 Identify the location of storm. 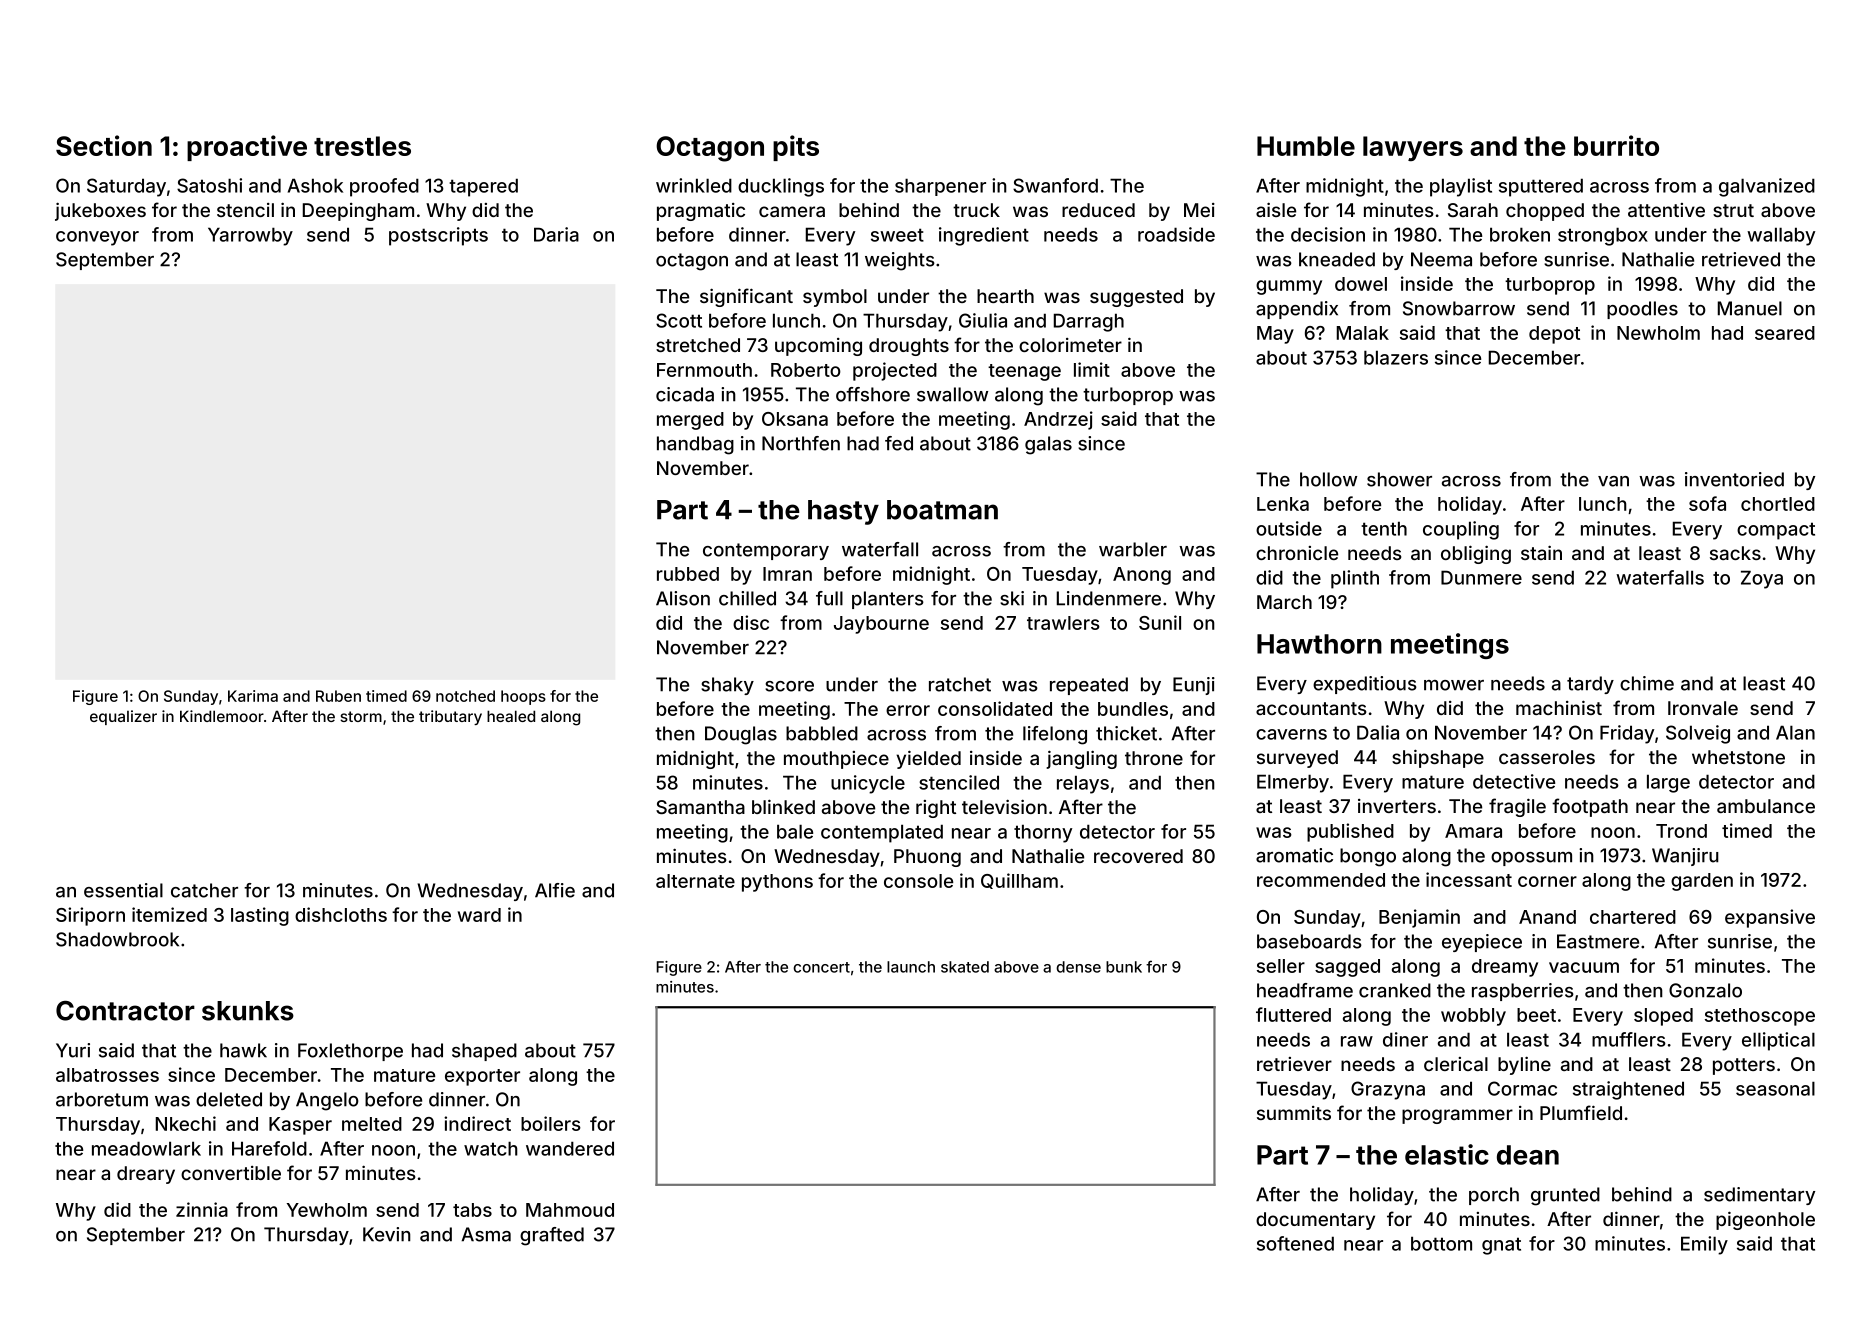
(361, 716).
